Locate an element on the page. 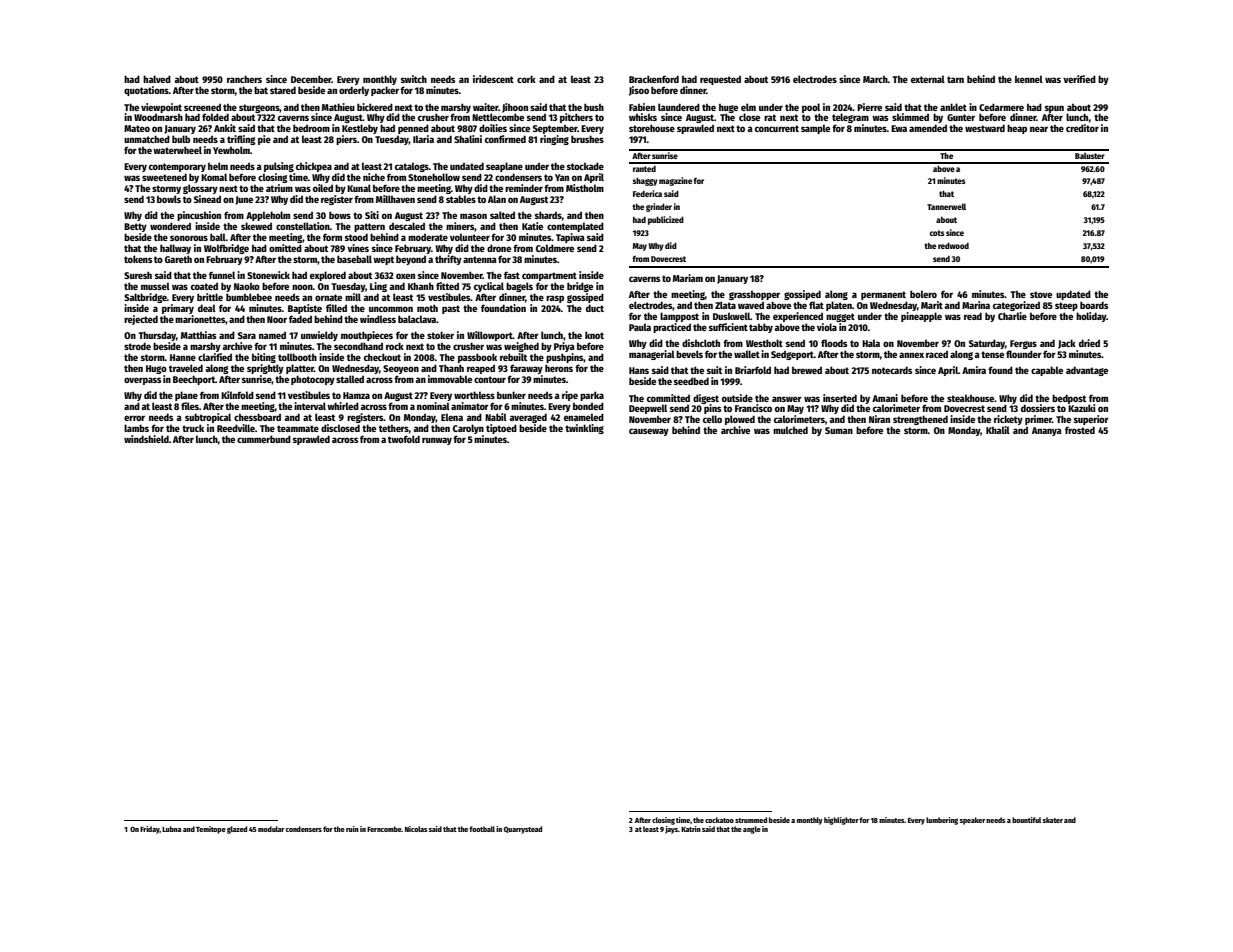 This image has height=952, width=1233. Quarrystead is located at coordinates (523, 830).
